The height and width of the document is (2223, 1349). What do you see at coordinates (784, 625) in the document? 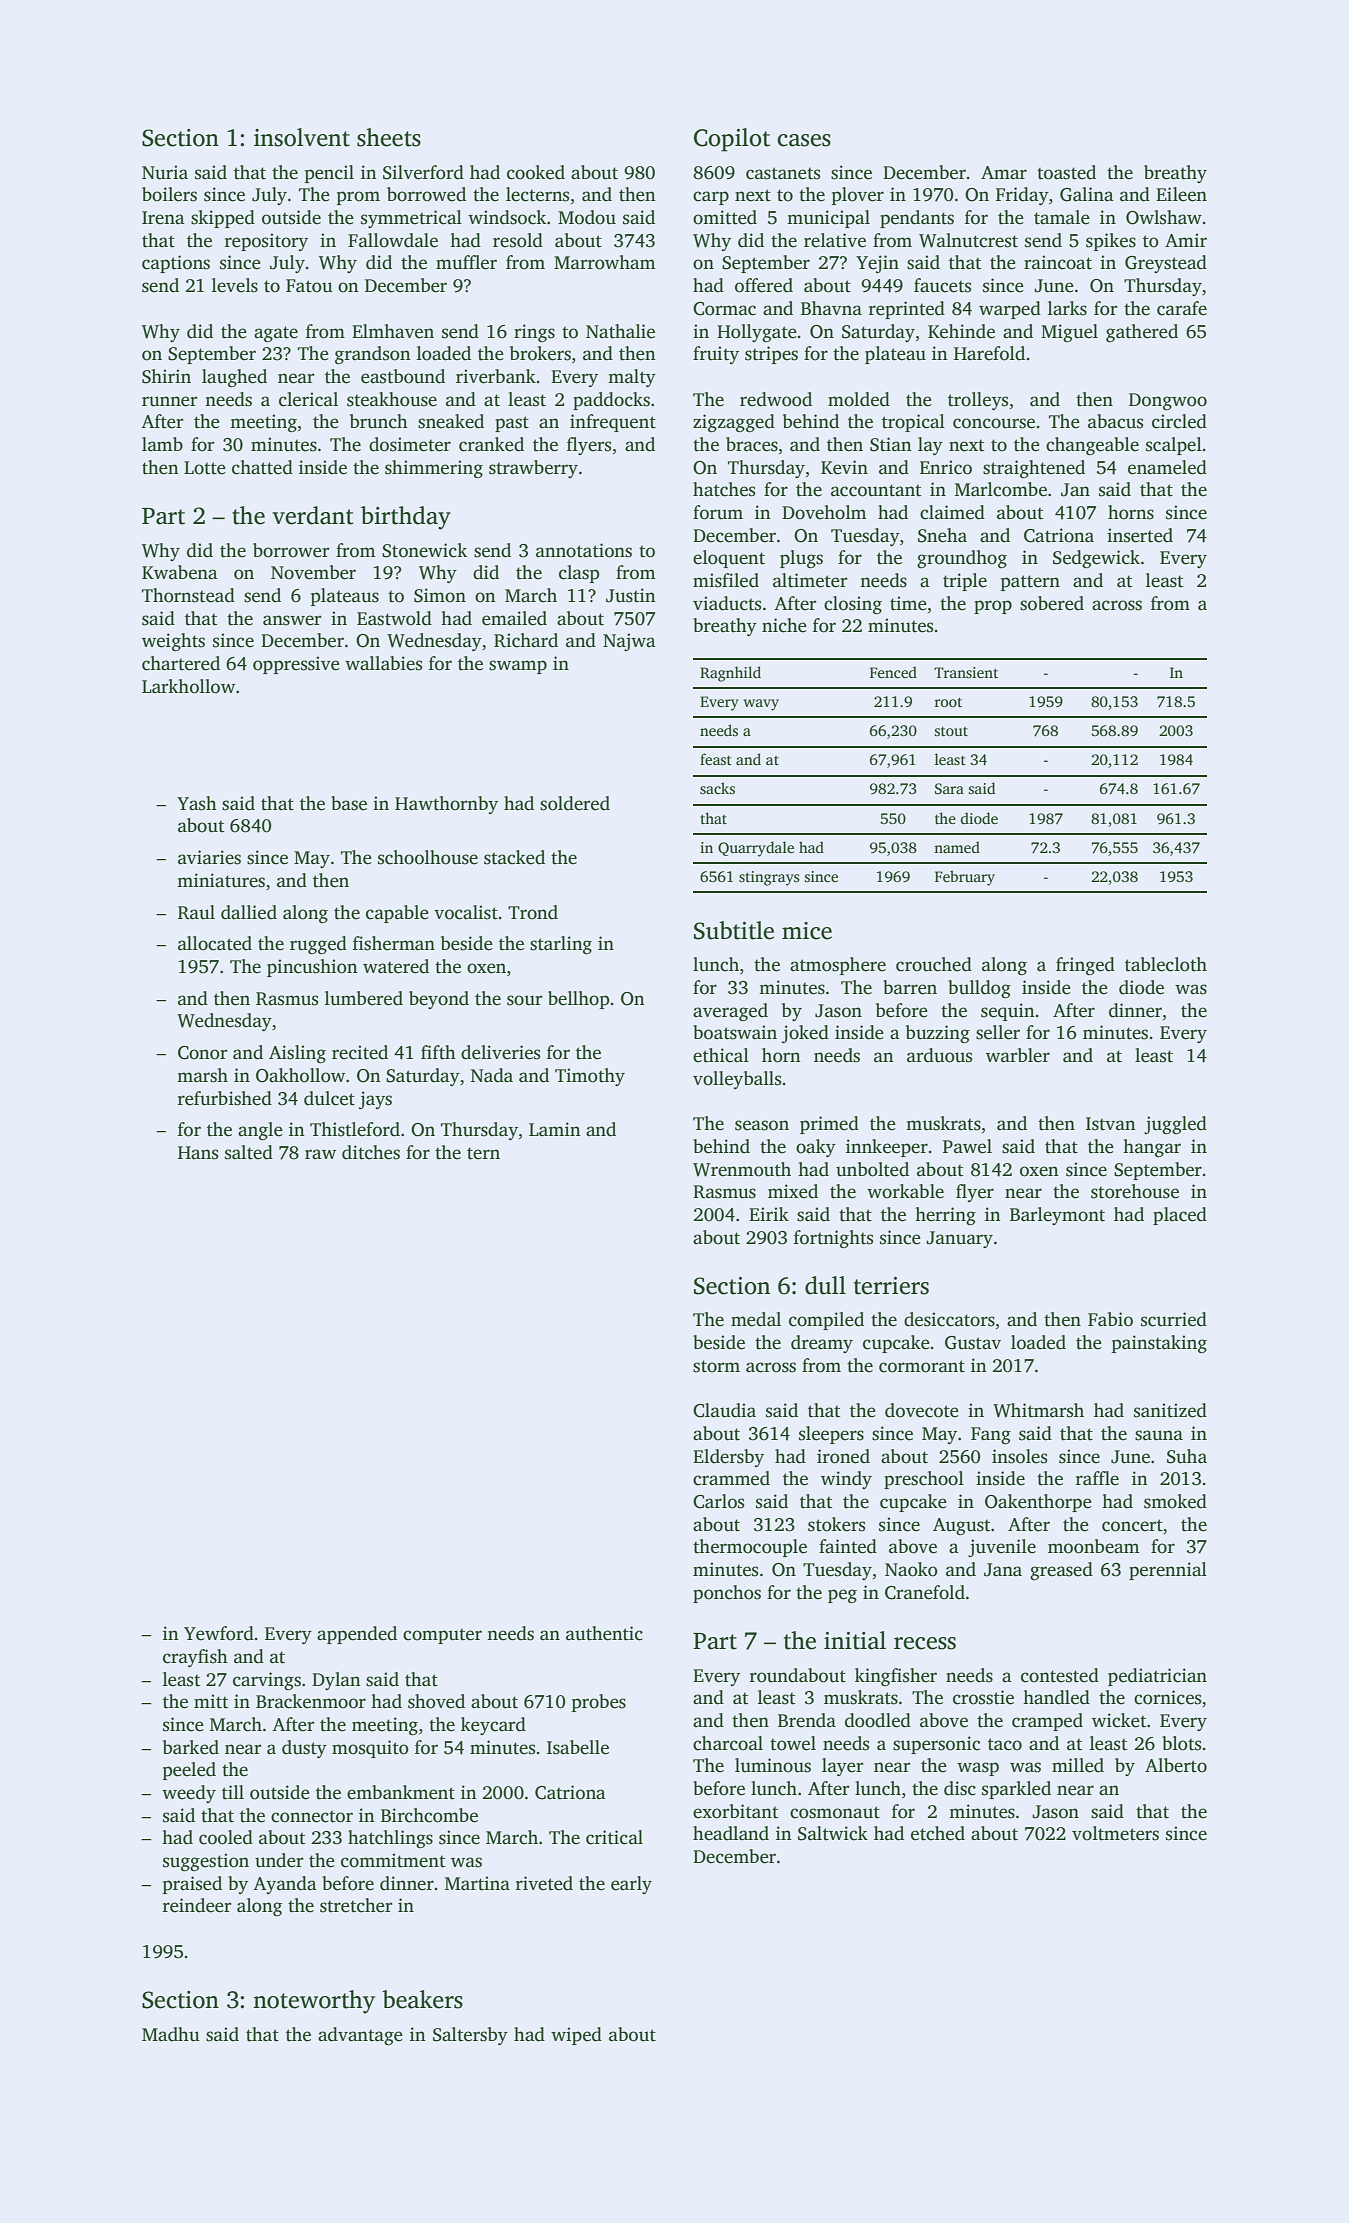
I see `niche` at bounding box center [784, 625].
